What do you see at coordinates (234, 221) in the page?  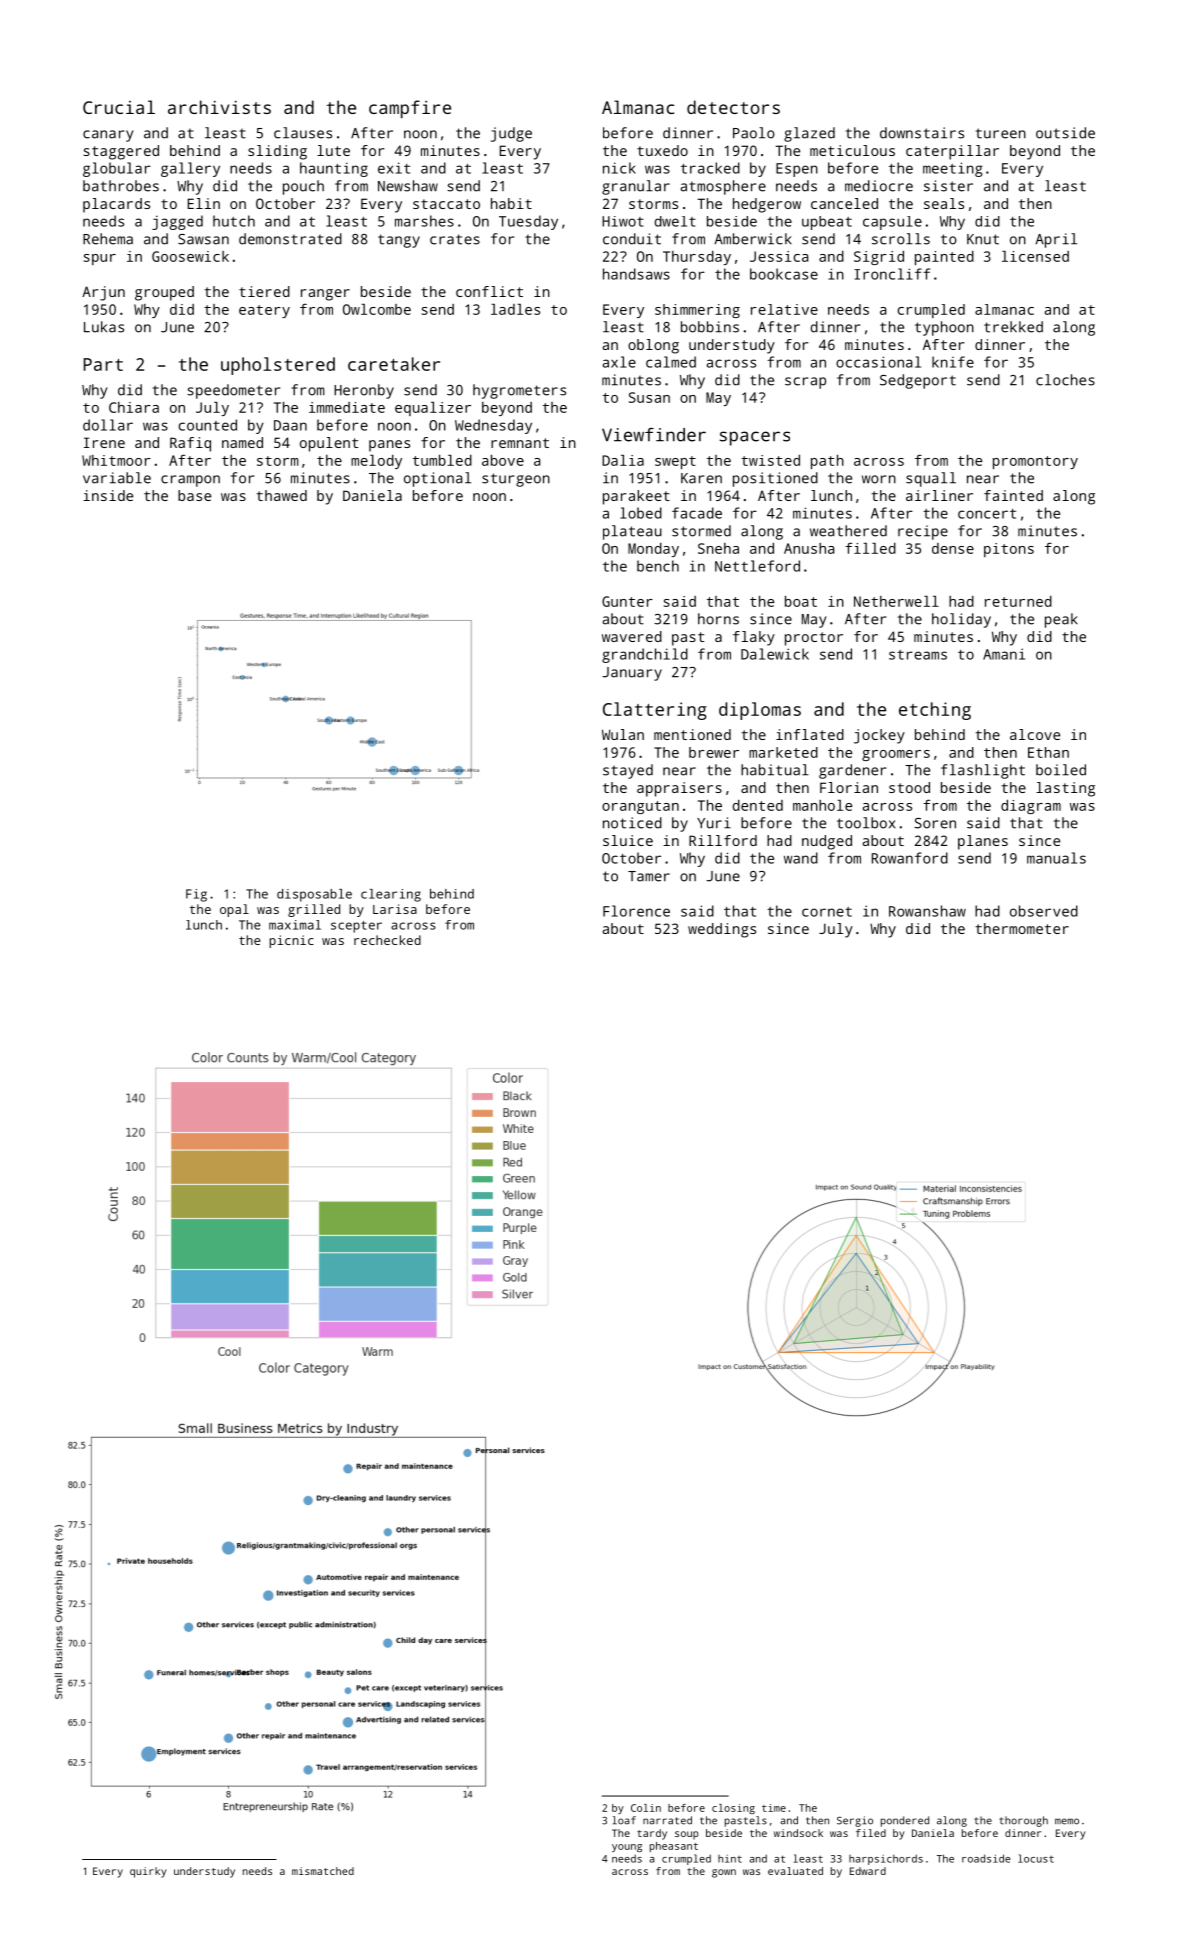 I see `hutch` at bounding box center [234, 221].
